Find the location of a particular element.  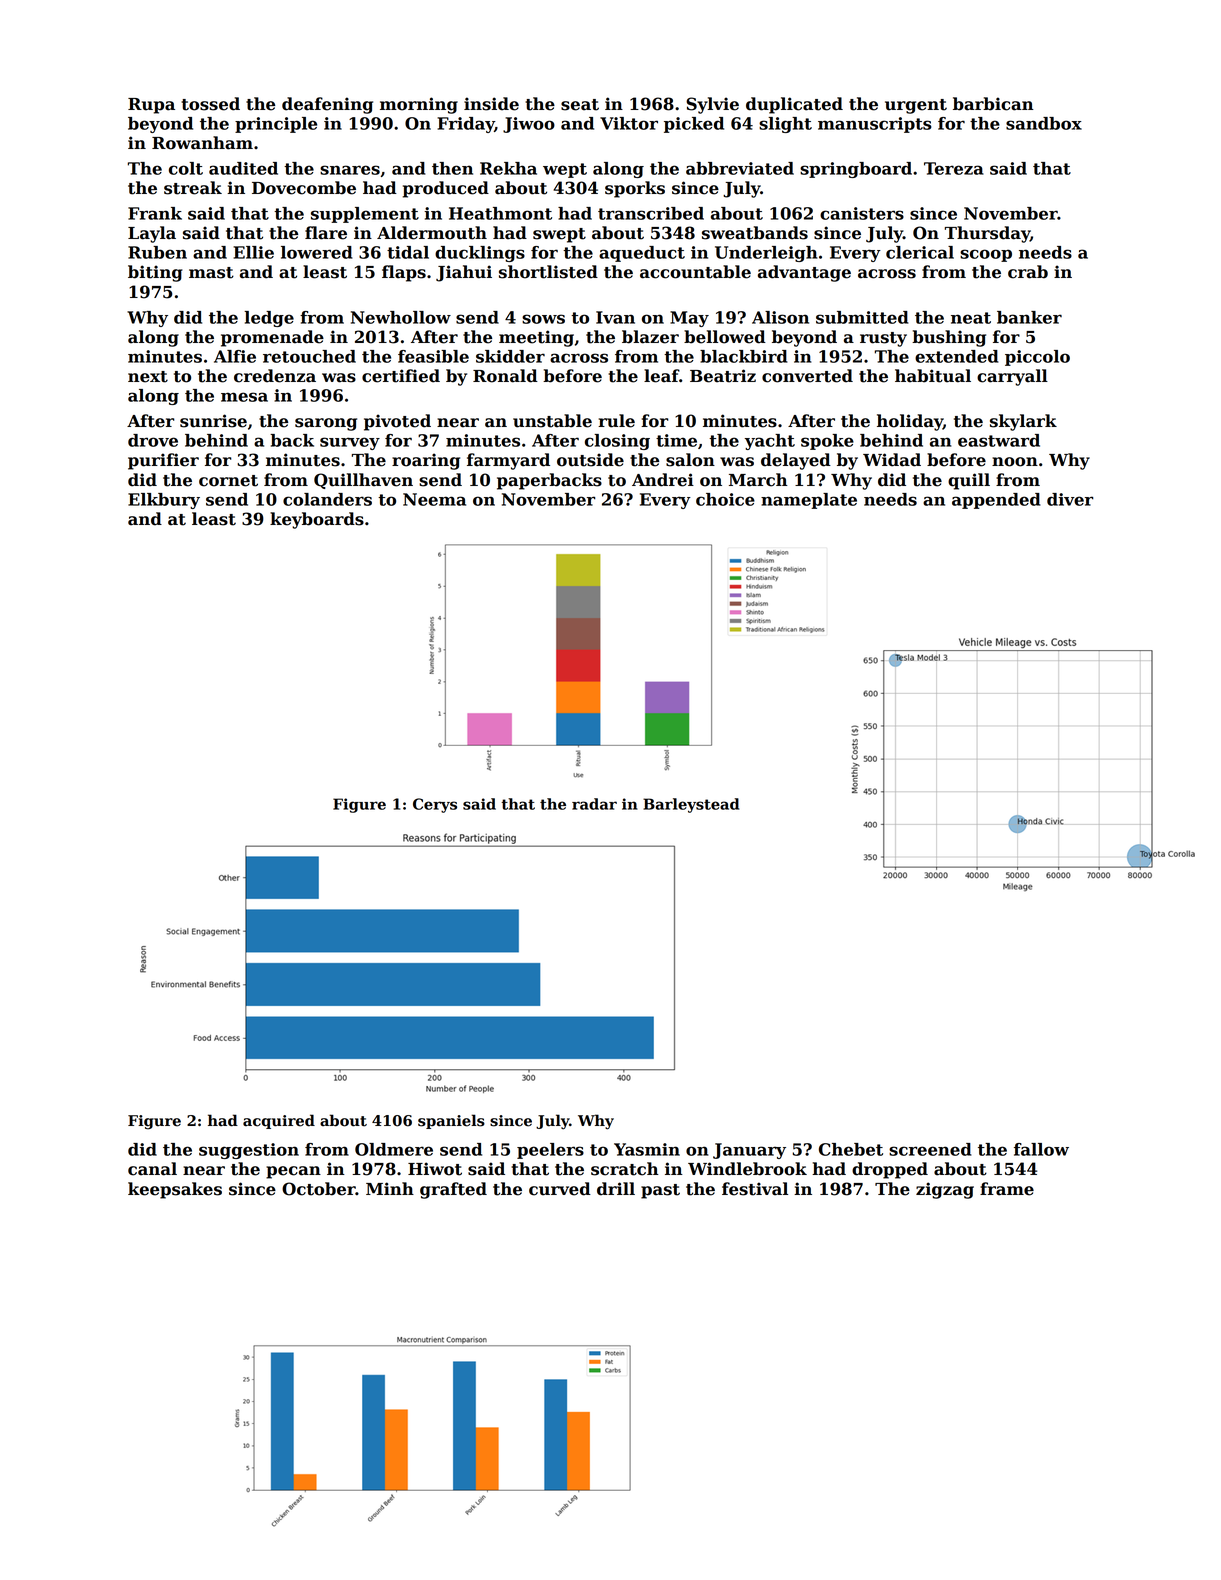

acquired is located at coordinates (279, 1121).
